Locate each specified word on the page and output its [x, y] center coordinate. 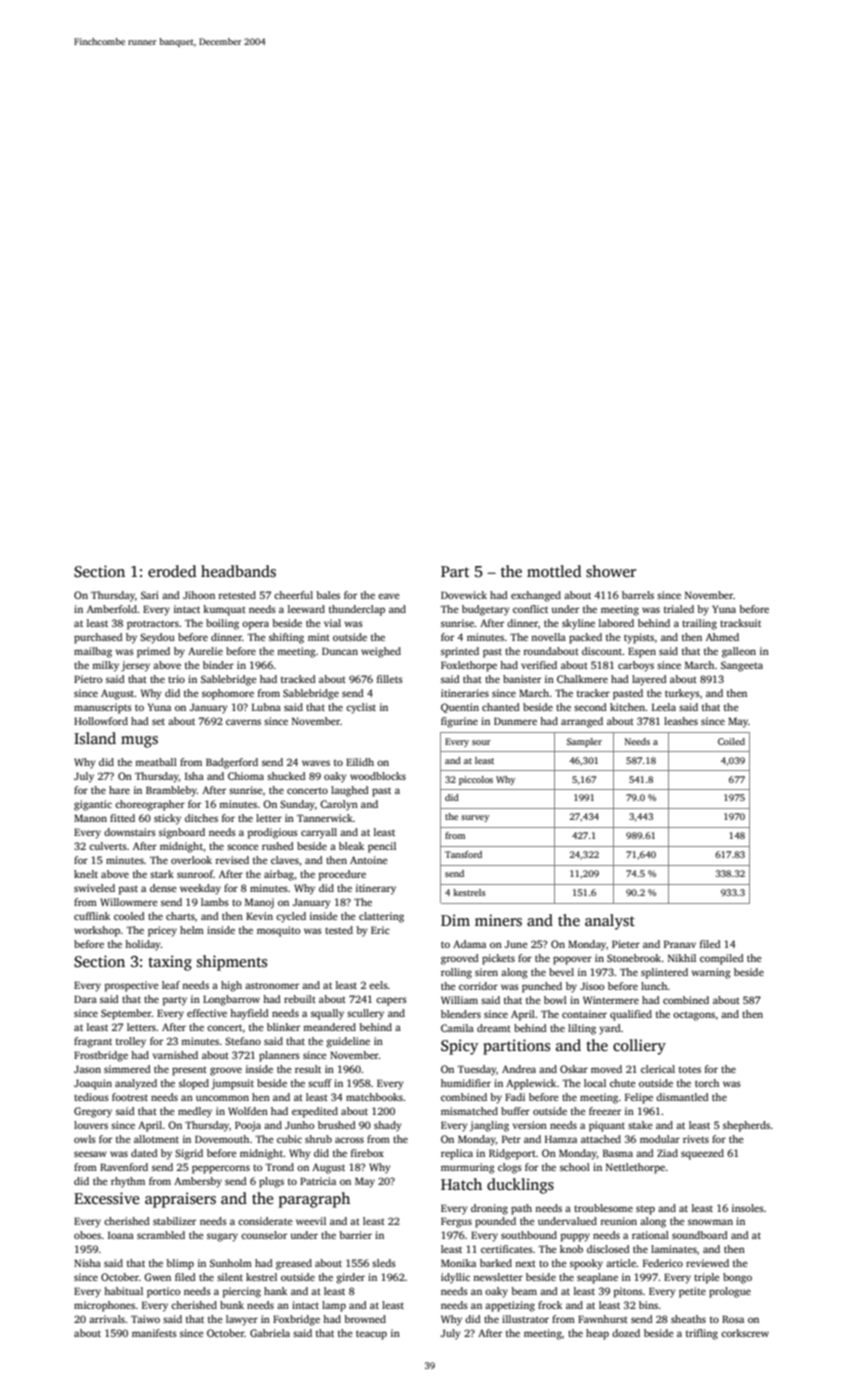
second [590, 707]
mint [319, 637]
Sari [150, 595]
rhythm [128, 1182]
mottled [554, 571]
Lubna [266, 707]
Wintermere [611, 1000]
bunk [232, 1305]
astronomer [272, 985]
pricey [162, 931]
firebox [367, 1153]
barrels [638, 595]
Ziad [667, 1153]
